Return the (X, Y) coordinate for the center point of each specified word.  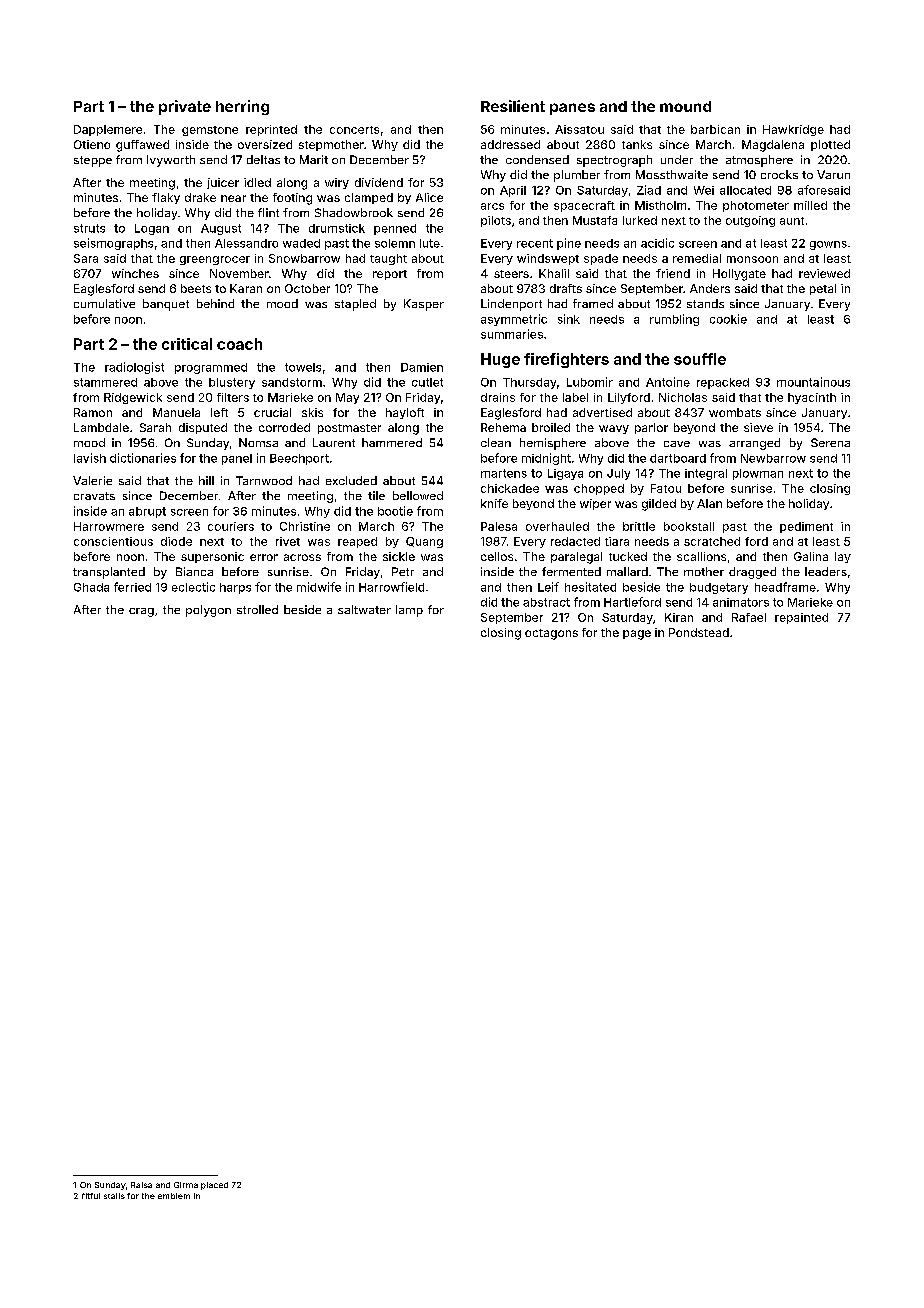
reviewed (824, 273)
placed (214, 1186)
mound (685, 106)
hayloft (405, 413)
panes (572, 109)
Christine (305, 526)
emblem (174, 1196)
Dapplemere (108, 130)
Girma (186, 1185)
